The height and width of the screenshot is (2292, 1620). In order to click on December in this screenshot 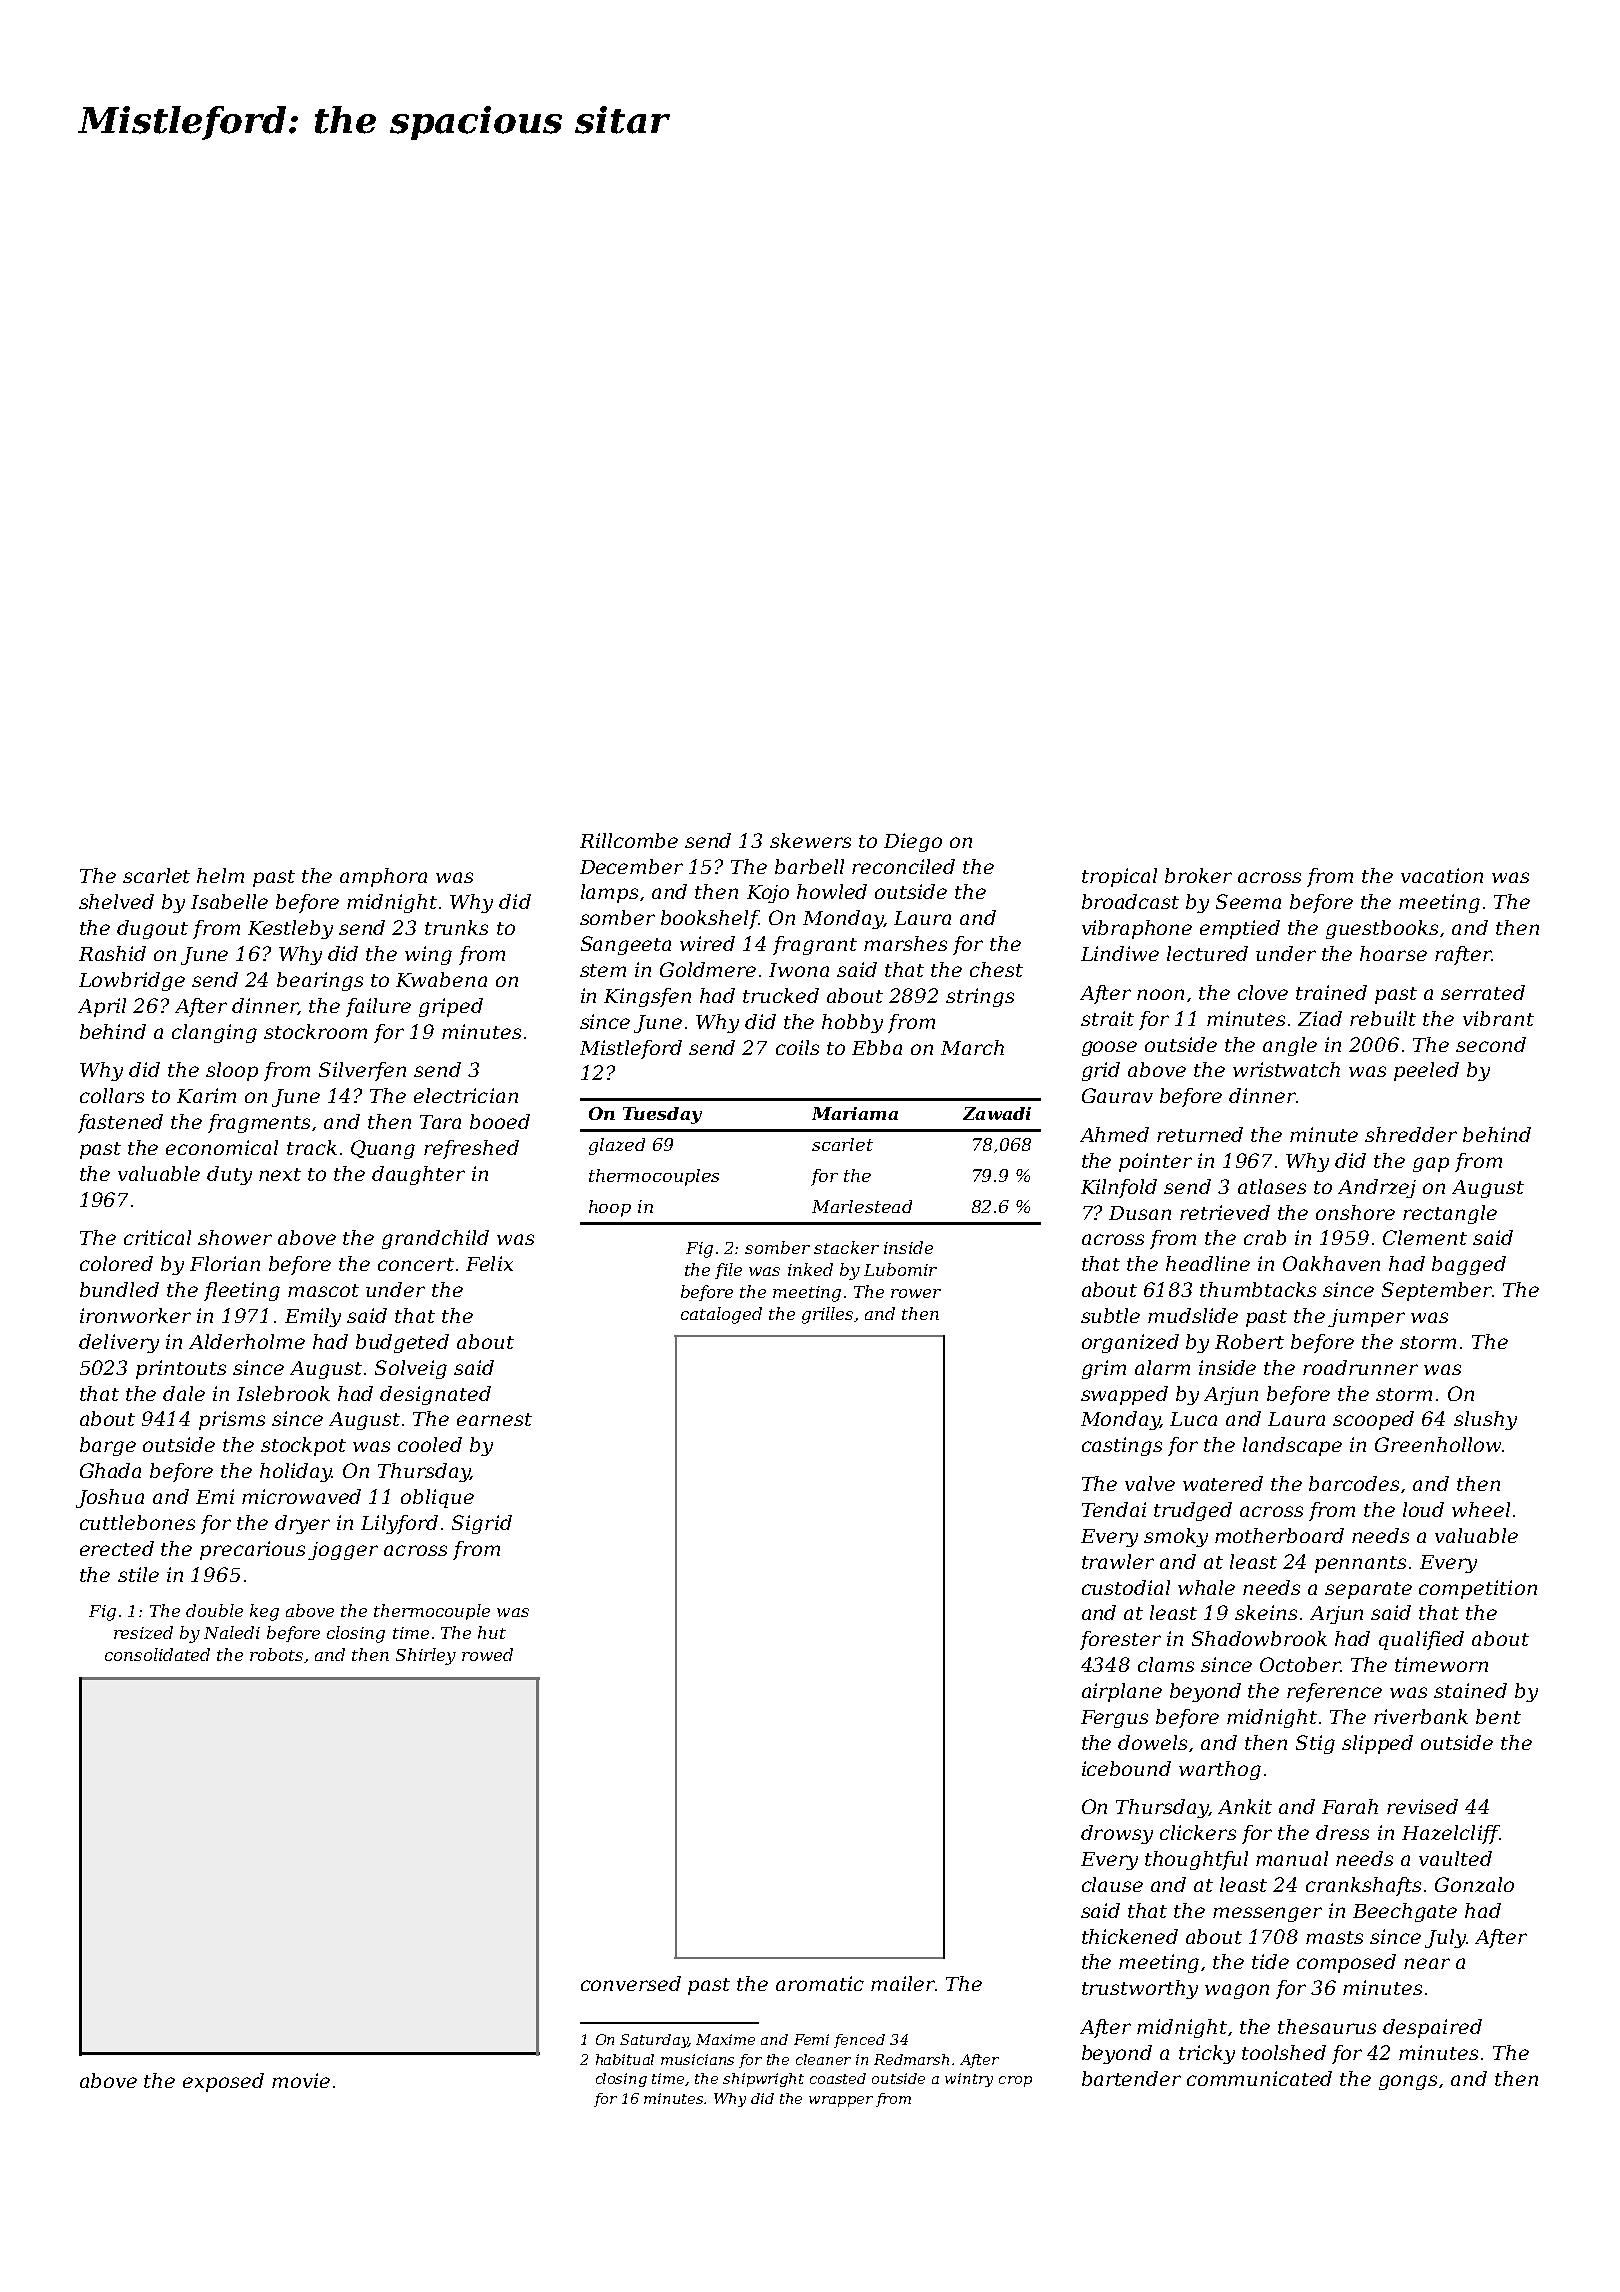, I will do `click(631, 866)`.
